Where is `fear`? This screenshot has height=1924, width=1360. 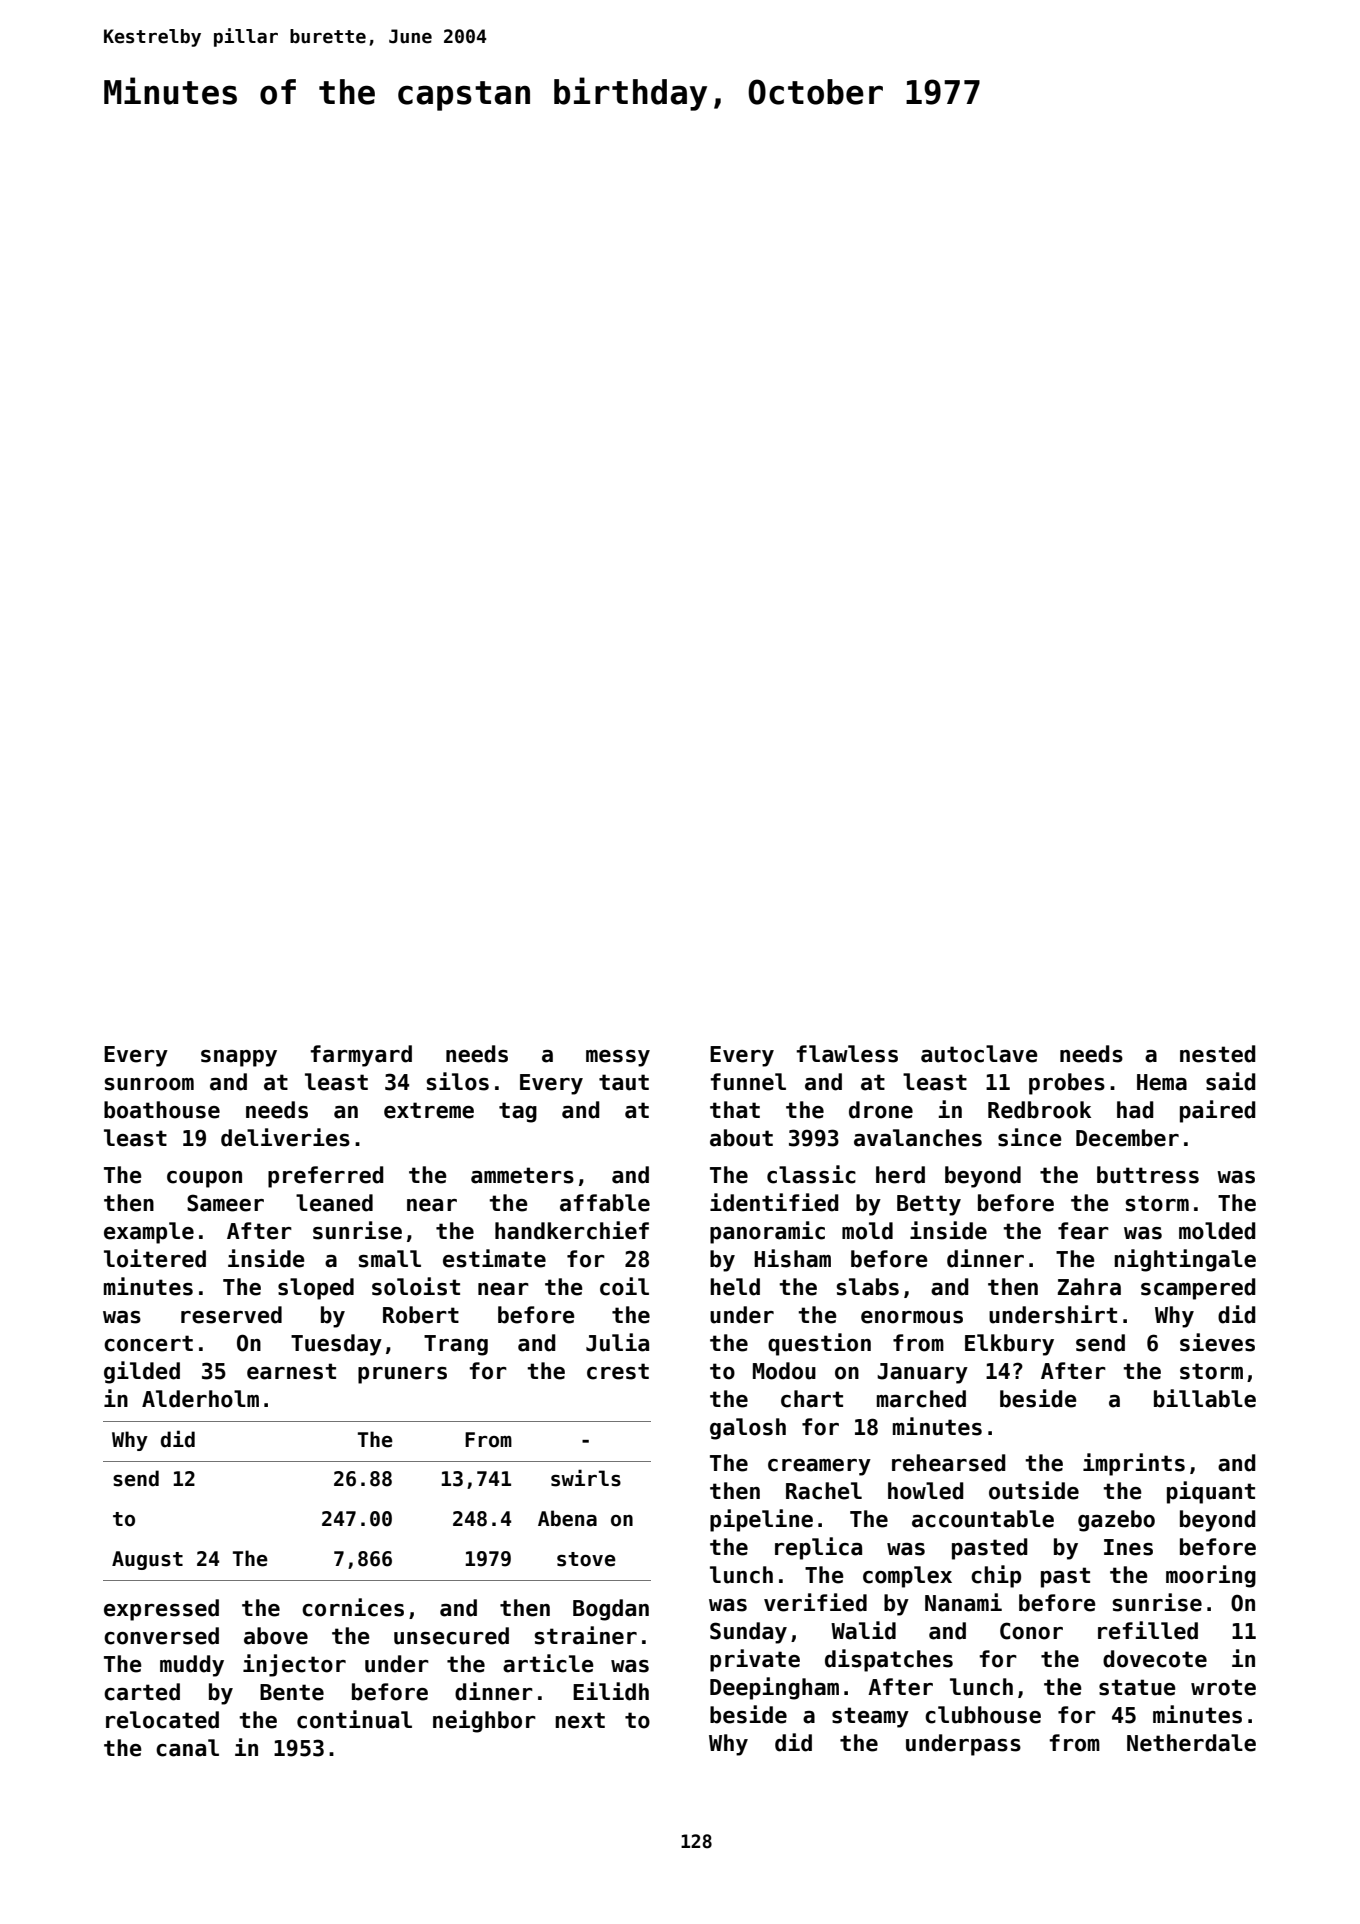
fear is located at coordinates (1083, 1231).
